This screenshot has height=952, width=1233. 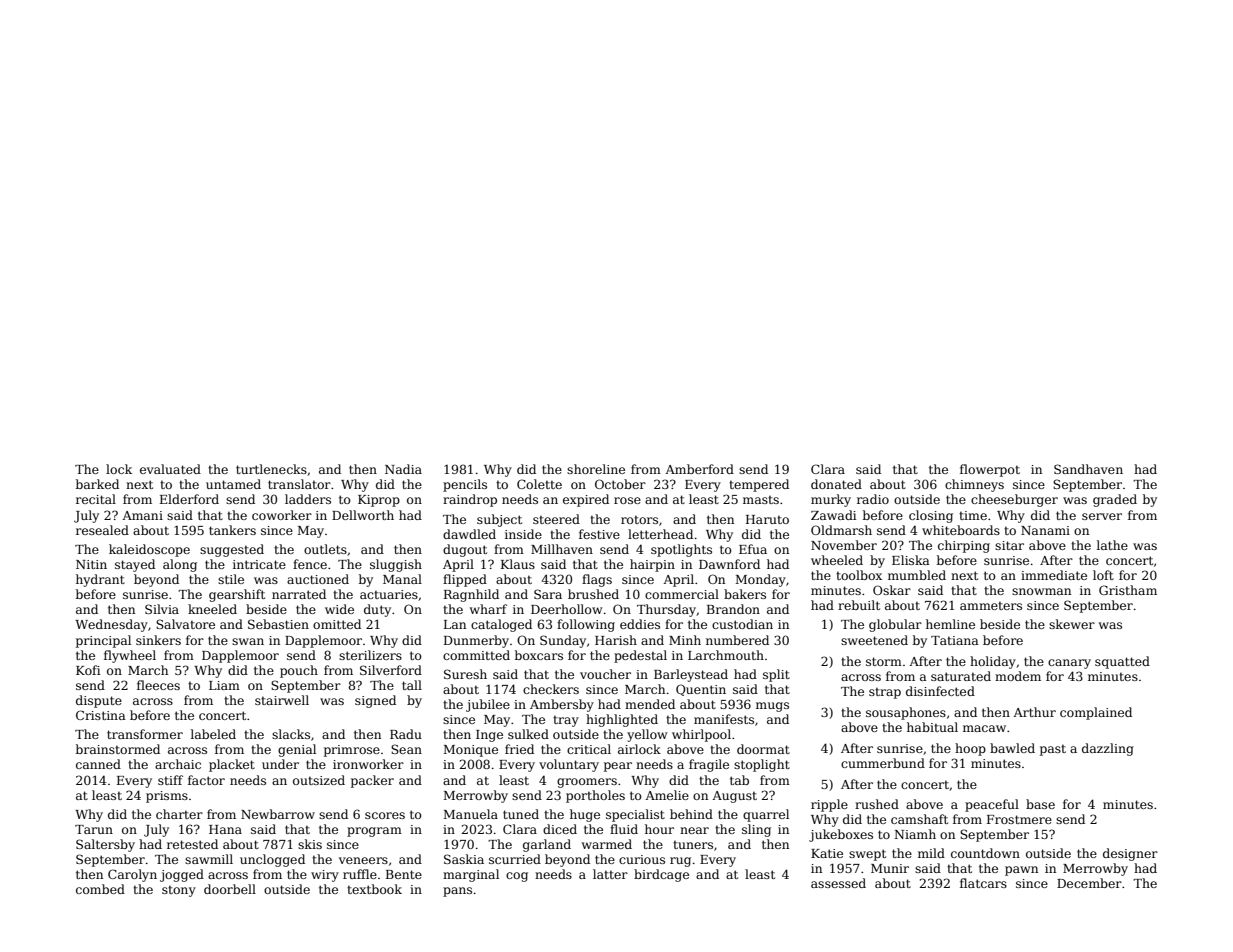 I want to click on Oskar, so click(x=892, y=590).
